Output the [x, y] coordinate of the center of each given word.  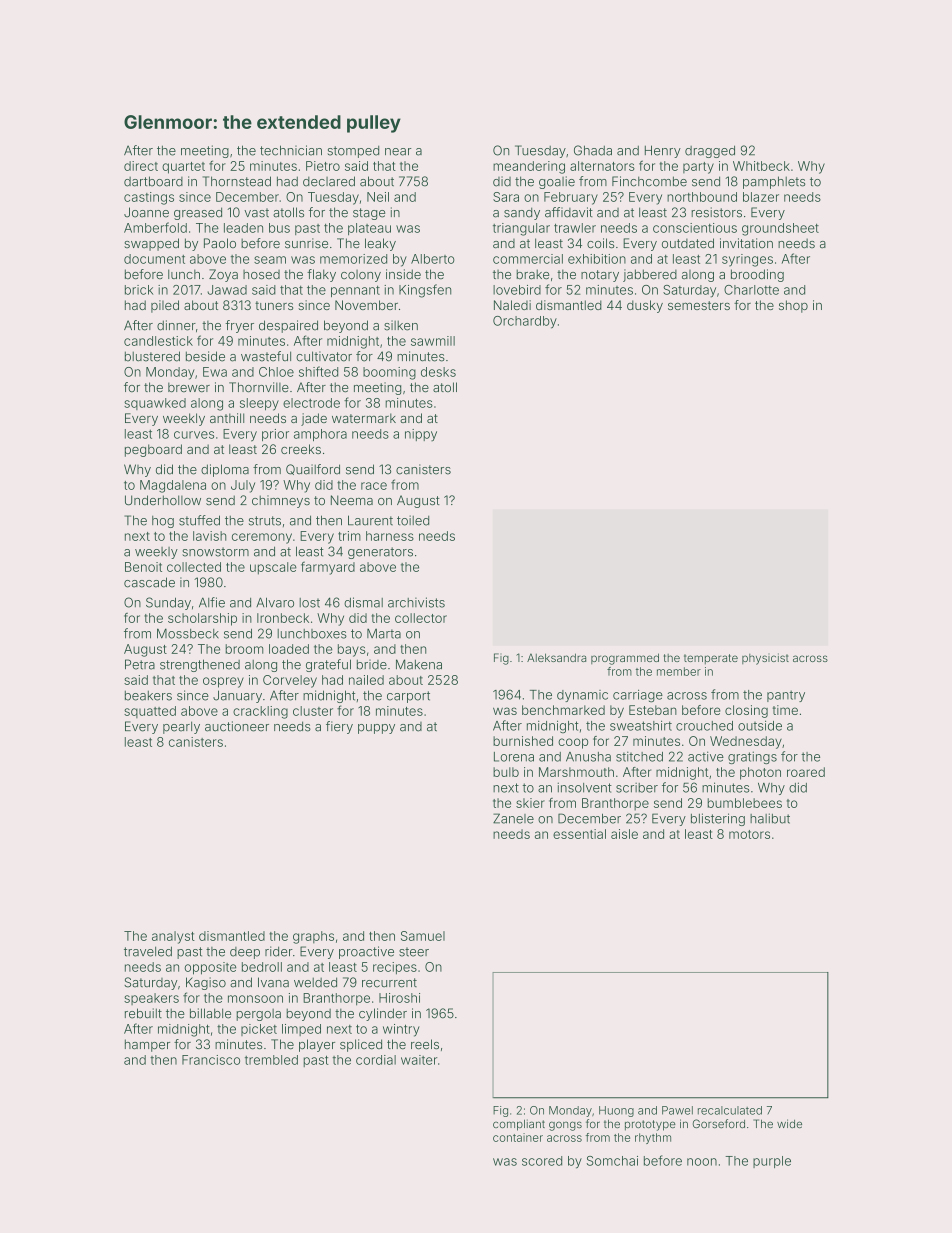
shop [793, 306]
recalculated [730, 1110]
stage [369, 214]
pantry [786, 696]
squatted [150, 712]
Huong [616, 1111]
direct [141, 166]
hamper [147, 1045]
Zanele [513, 818]
